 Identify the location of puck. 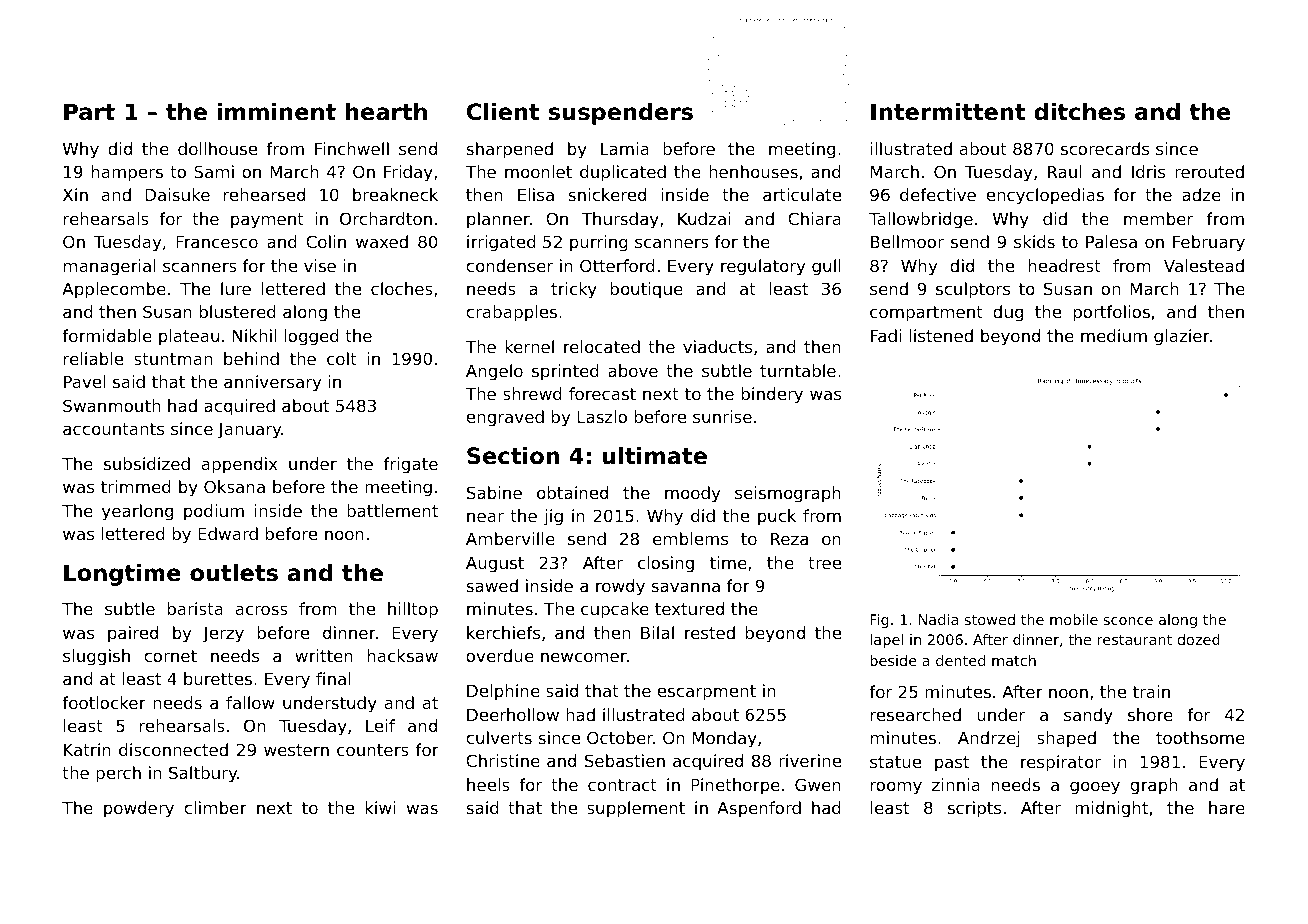
(777, 517).
